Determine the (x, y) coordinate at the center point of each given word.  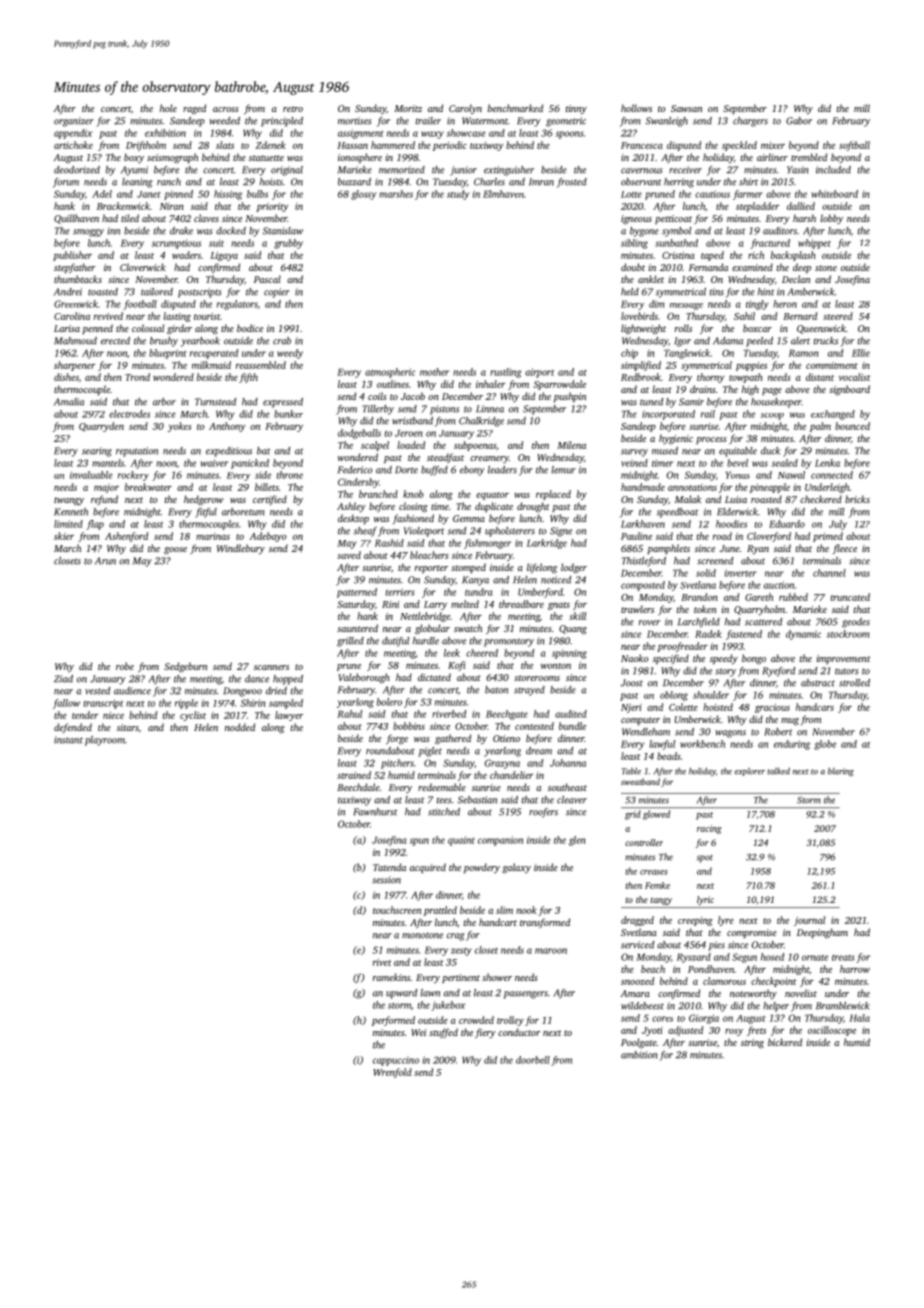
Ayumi (134, 171)
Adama (728, 341)
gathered (453, 739)
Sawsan (686, 108)
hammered (393, 145)
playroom (105, 741)
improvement (843, 659)
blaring (841, 772)
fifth (248, 378)
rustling (505, 373)
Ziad (63, 679)
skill (577, 616)
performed (393, 1021)
